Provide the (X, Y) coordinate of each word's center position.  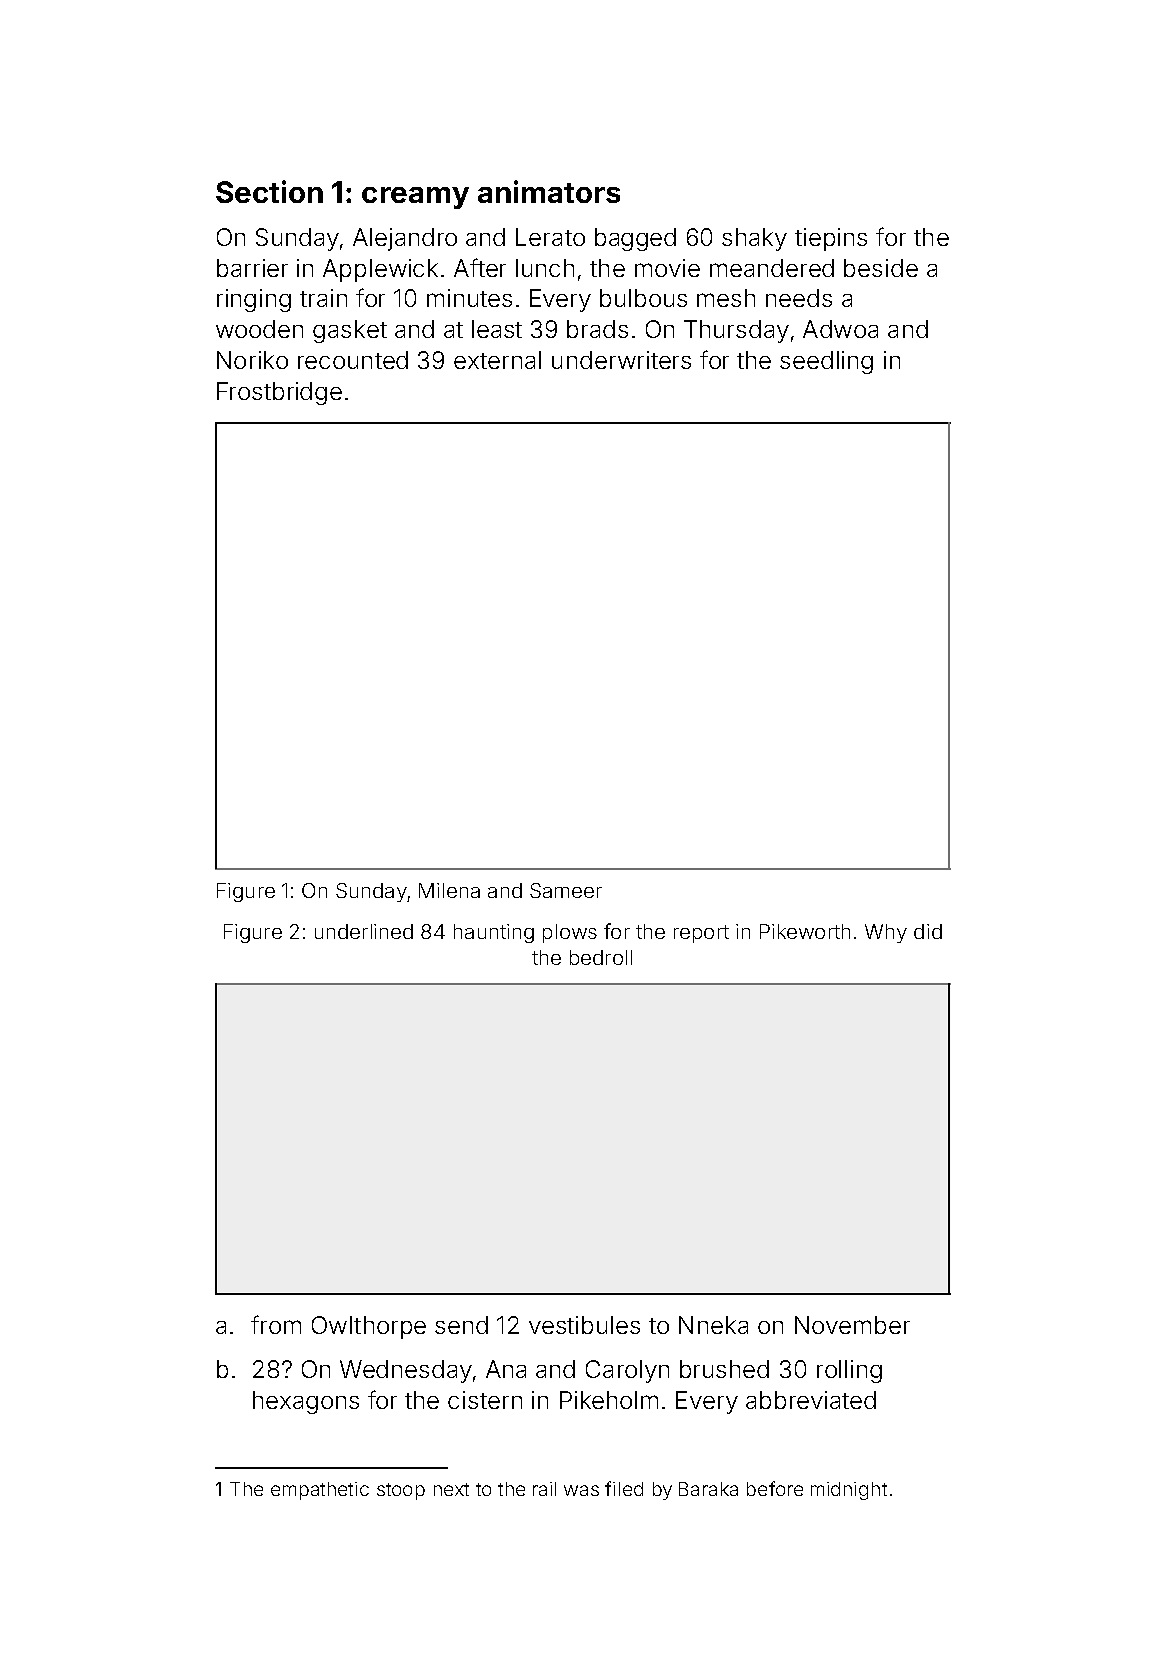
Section (269, 191)
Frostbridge (279, 393)
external (497, 360)
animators (549, 191)
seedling (826, 362)
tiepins (831, 239)
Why (886, 933)
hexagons (306, 1402)
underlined (364, 931)
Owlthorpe (369, 1327)
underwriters (621, 360)
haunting (494, 933)
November (852, 1325)
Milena (449, 890)
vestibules (584, 1325)
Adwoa (840, 329)
